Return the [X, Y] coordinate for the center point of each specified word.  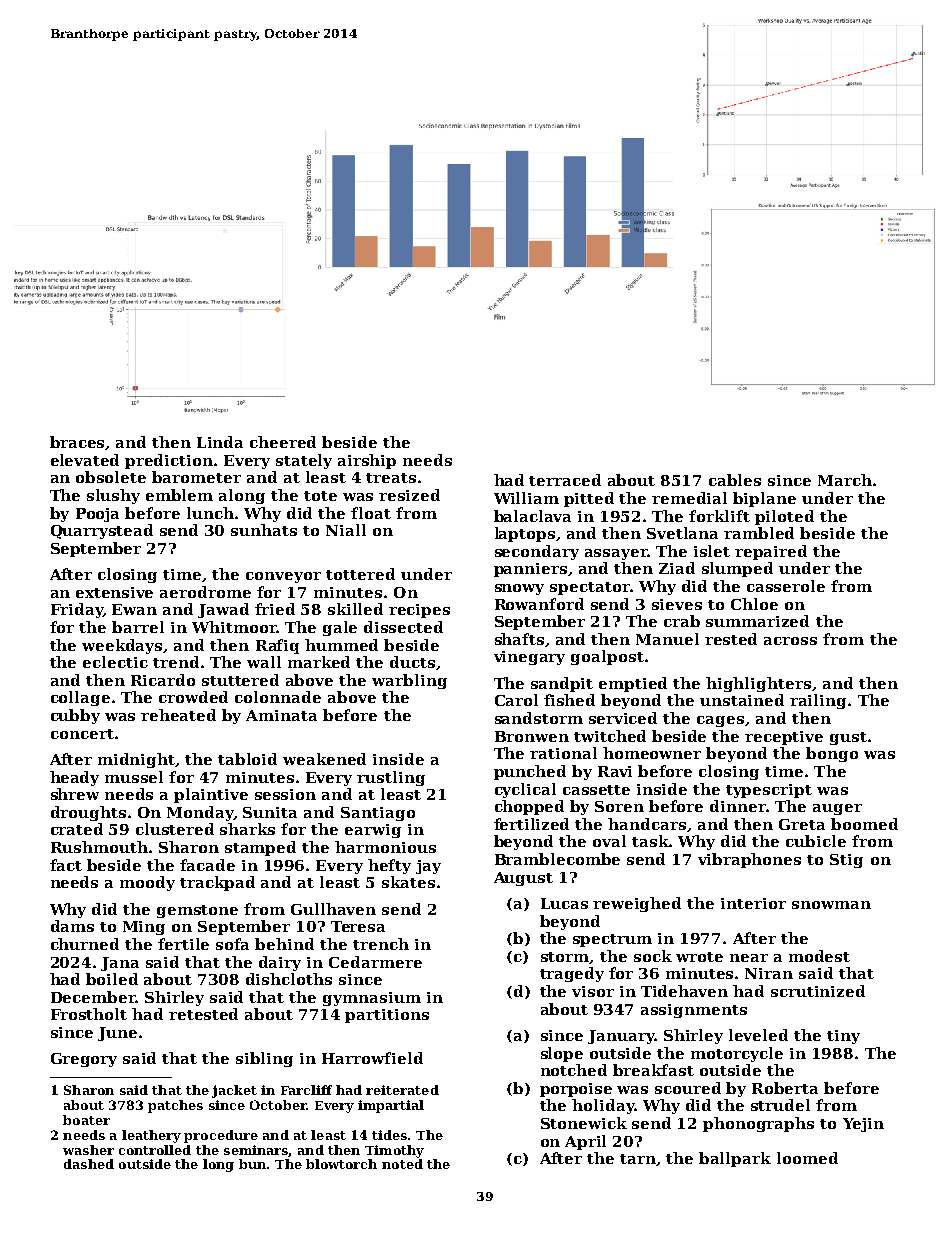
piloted [784, 517]
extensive [114, 592]
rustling [391, 778]
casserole [786, 586]
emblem [179, 495]
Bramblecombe [557, 859]
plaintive [211, 795]
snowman [831, 905]
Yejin [863, 1125]
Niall [346, 530]
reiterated [402, 1090]
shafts [519, 639]
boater [86, 1120]
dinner [738, 806]
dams [72, 926]
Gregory [84, 1060]
